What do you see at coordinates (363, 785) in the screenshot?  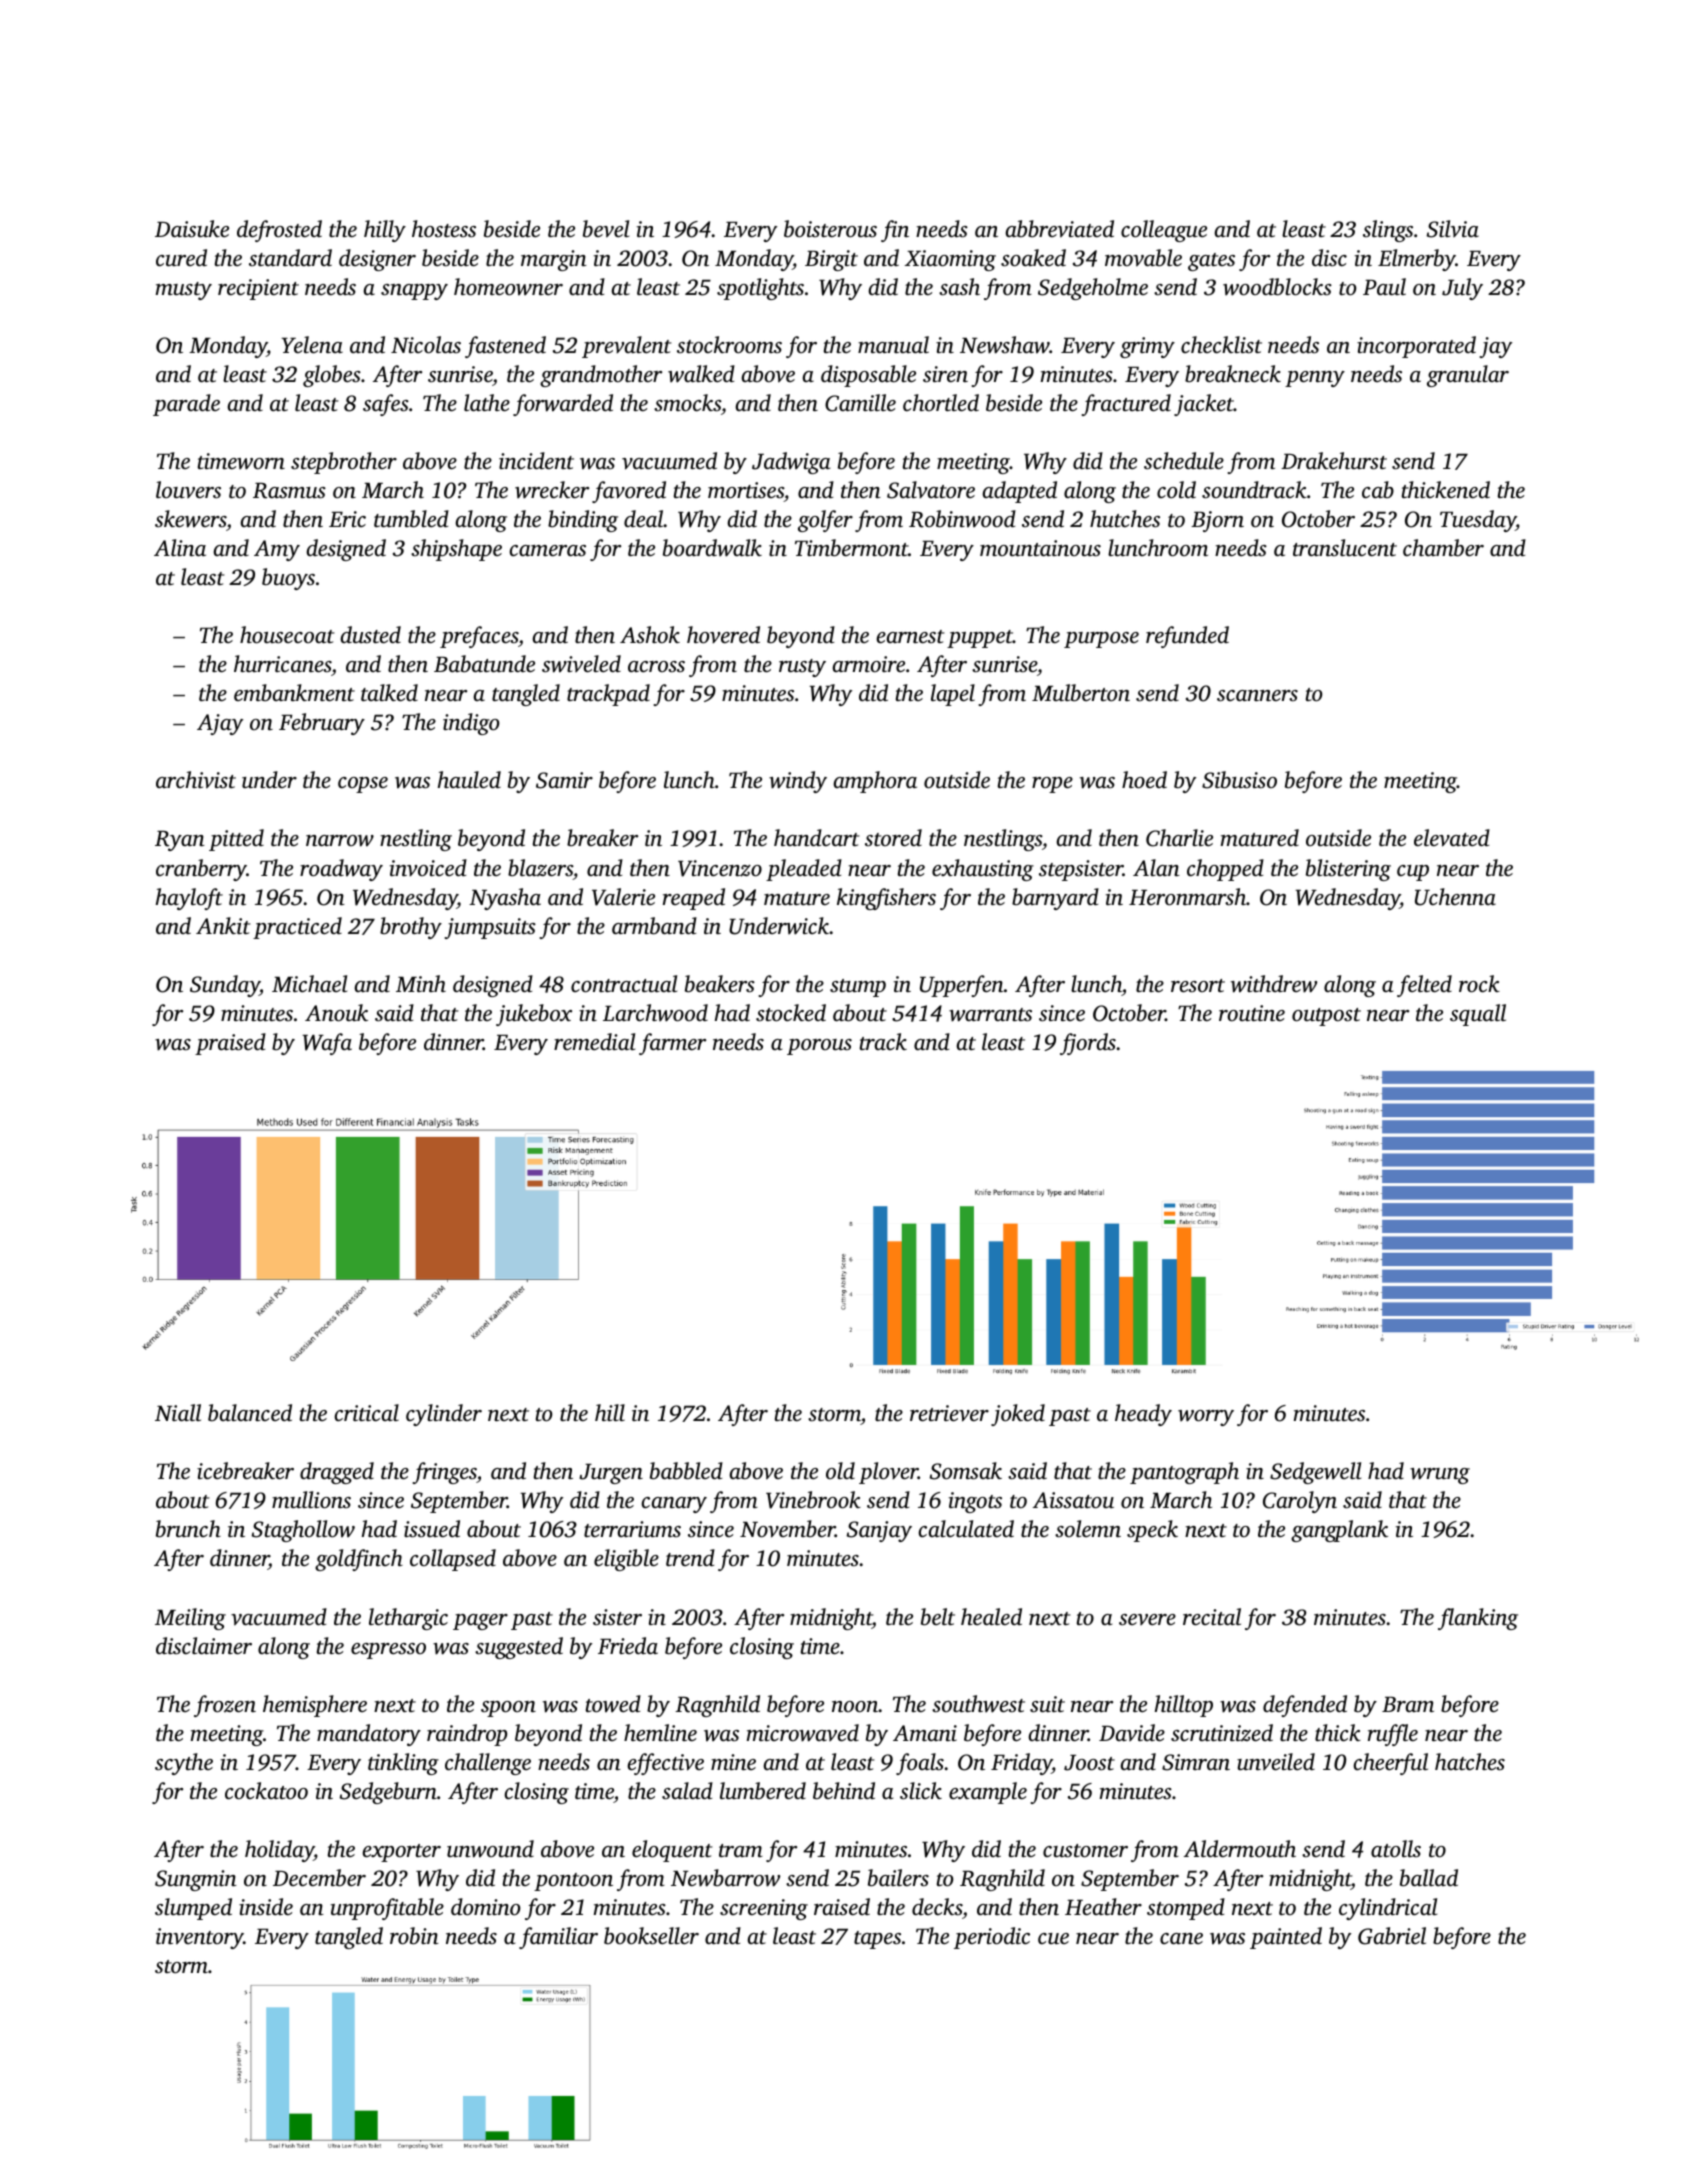 I see `copse` at bounding box center [363, 785].
